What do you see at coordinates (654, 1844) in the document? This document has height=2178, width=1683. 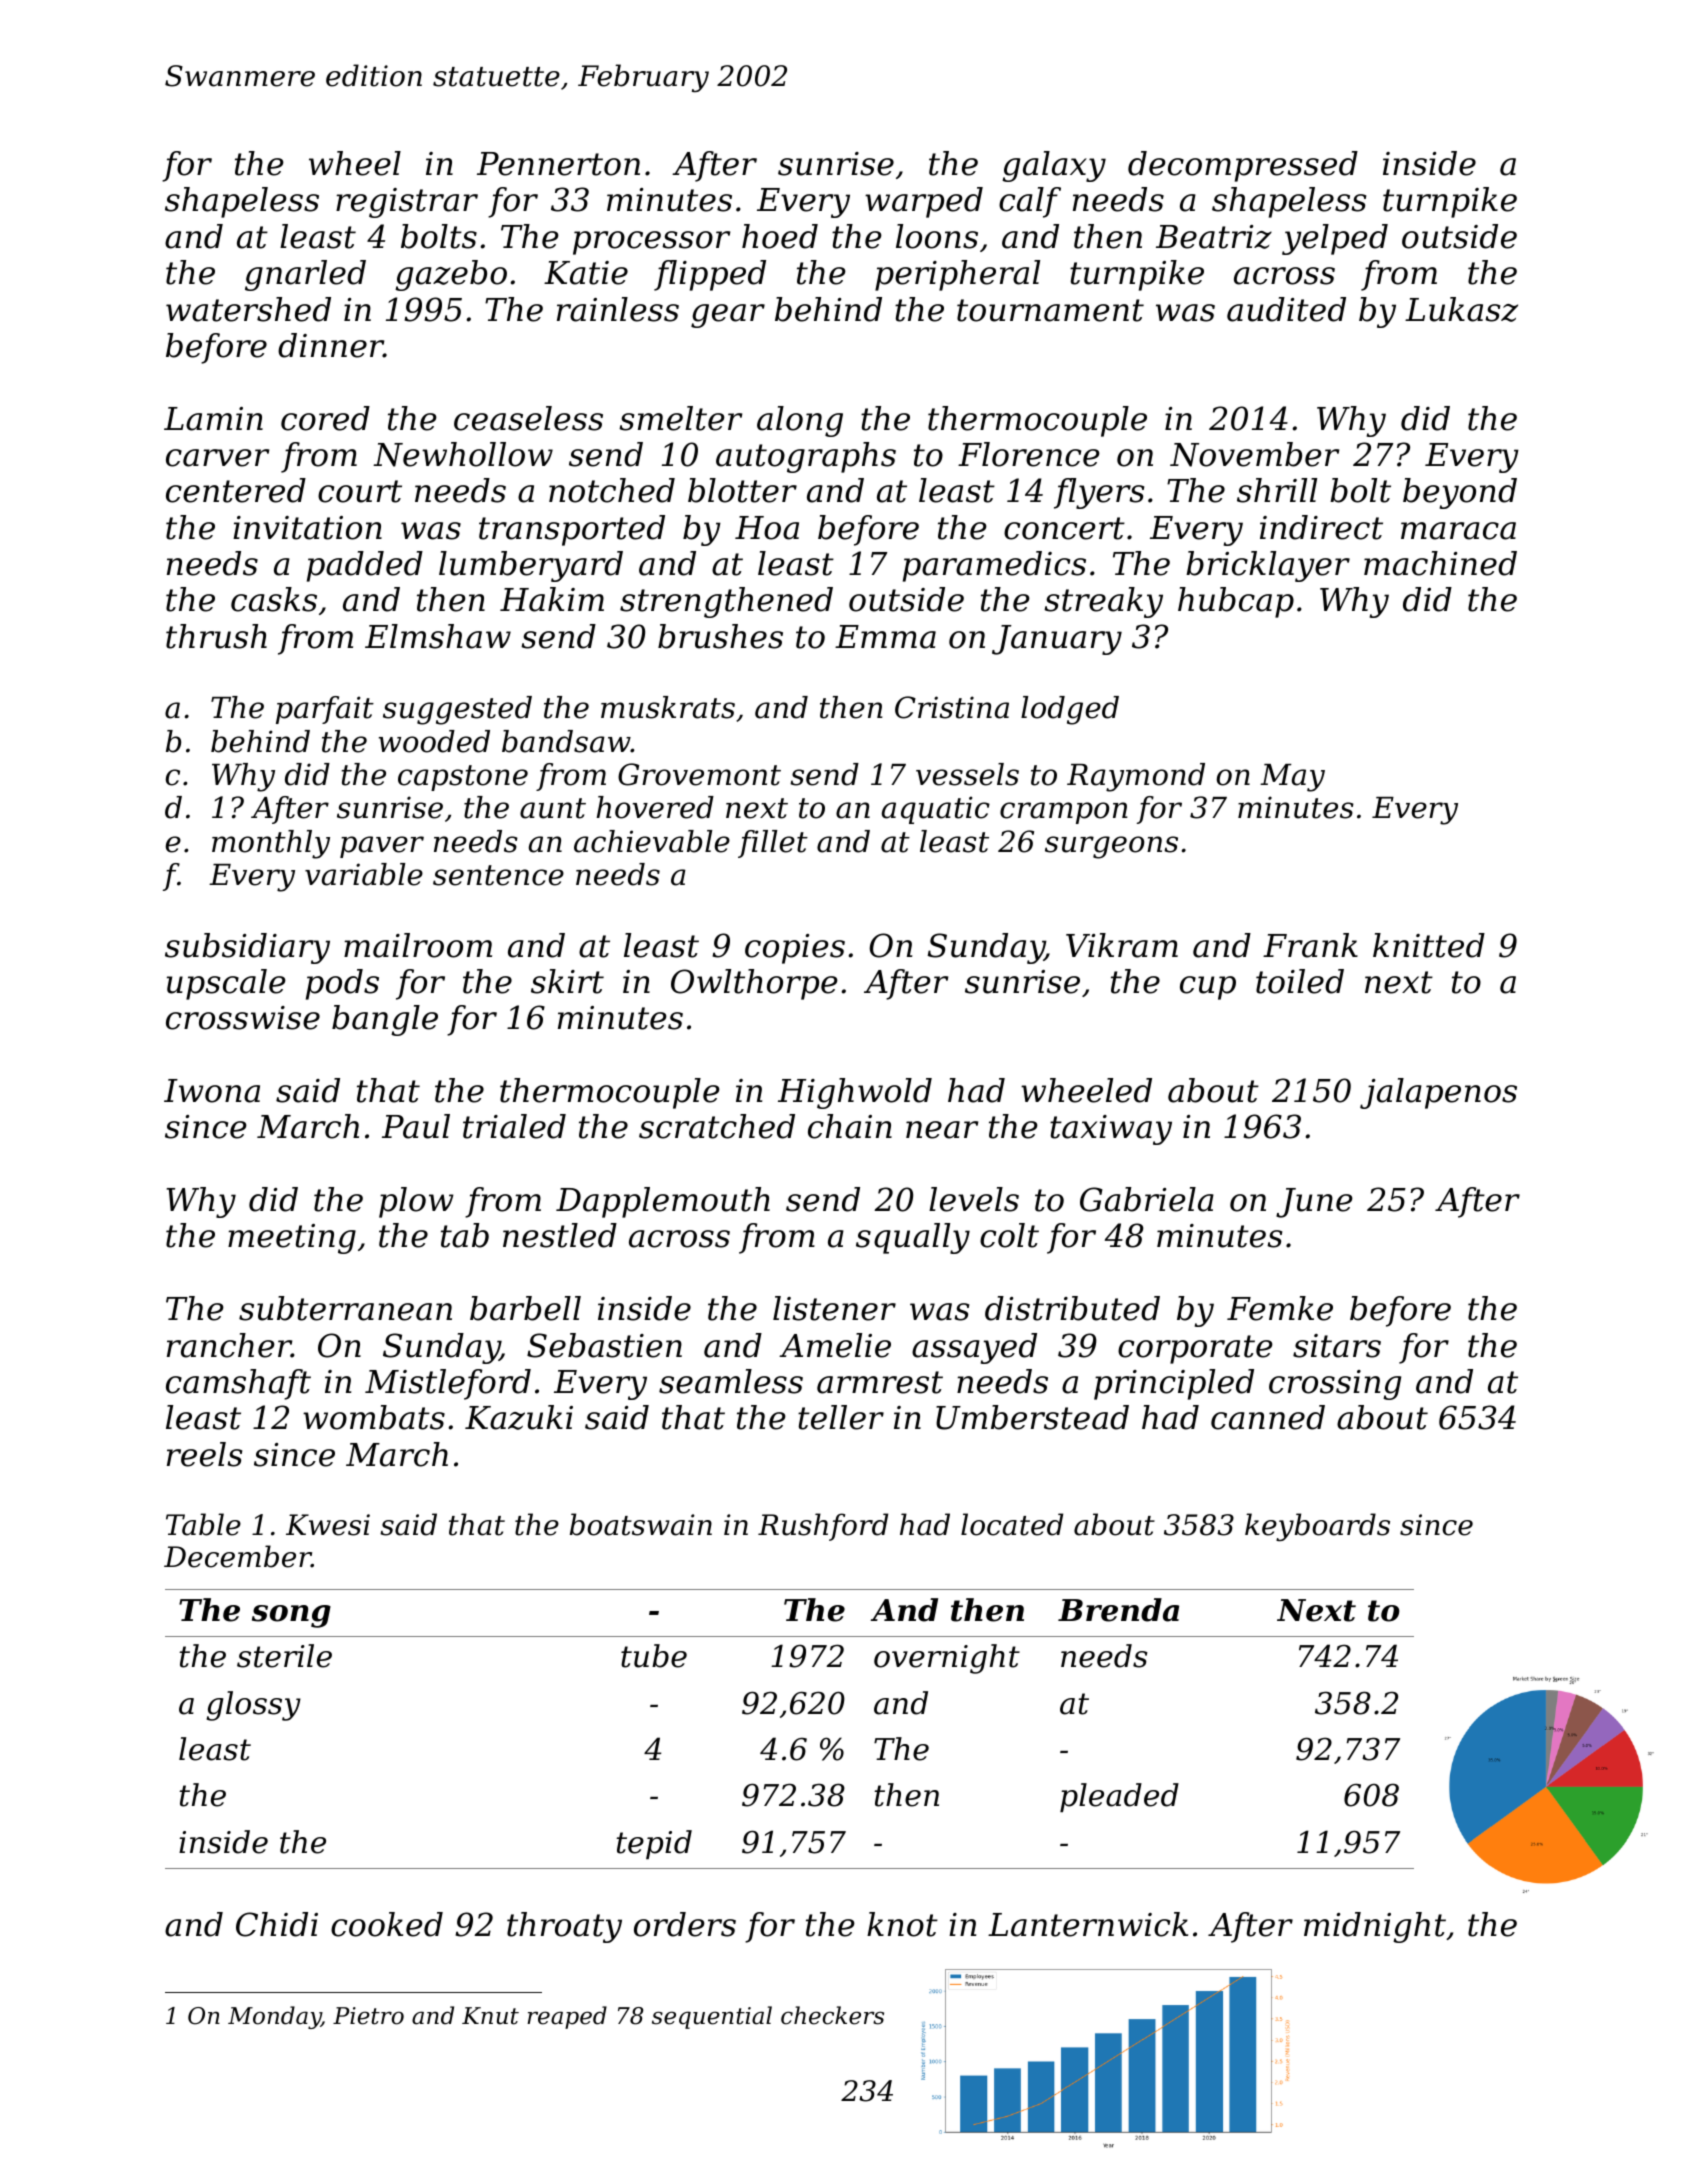 I see `tepid` at bounding box center [654, 1844].
